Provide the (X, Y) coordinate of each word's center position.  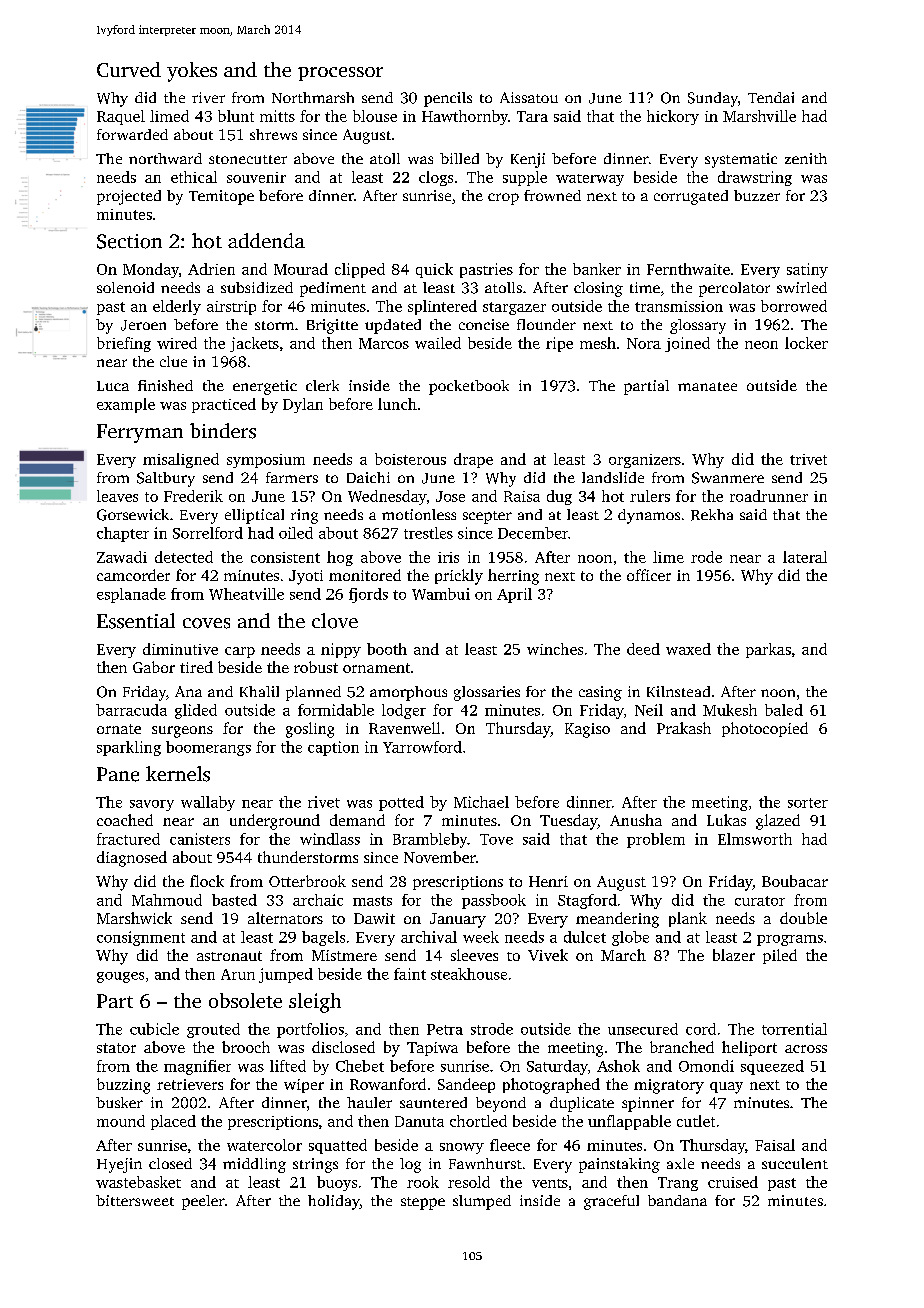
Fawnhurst (485, 1163)
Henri (548, 881)
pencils (448, 99)
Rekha (712, 515)
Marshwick (134, 918)
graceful (611, 1202)
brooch (246, 1047)
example (126, 405)
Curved (129, 69)
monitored (365, 575)
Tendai (771, 97)
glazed (778, 822)
